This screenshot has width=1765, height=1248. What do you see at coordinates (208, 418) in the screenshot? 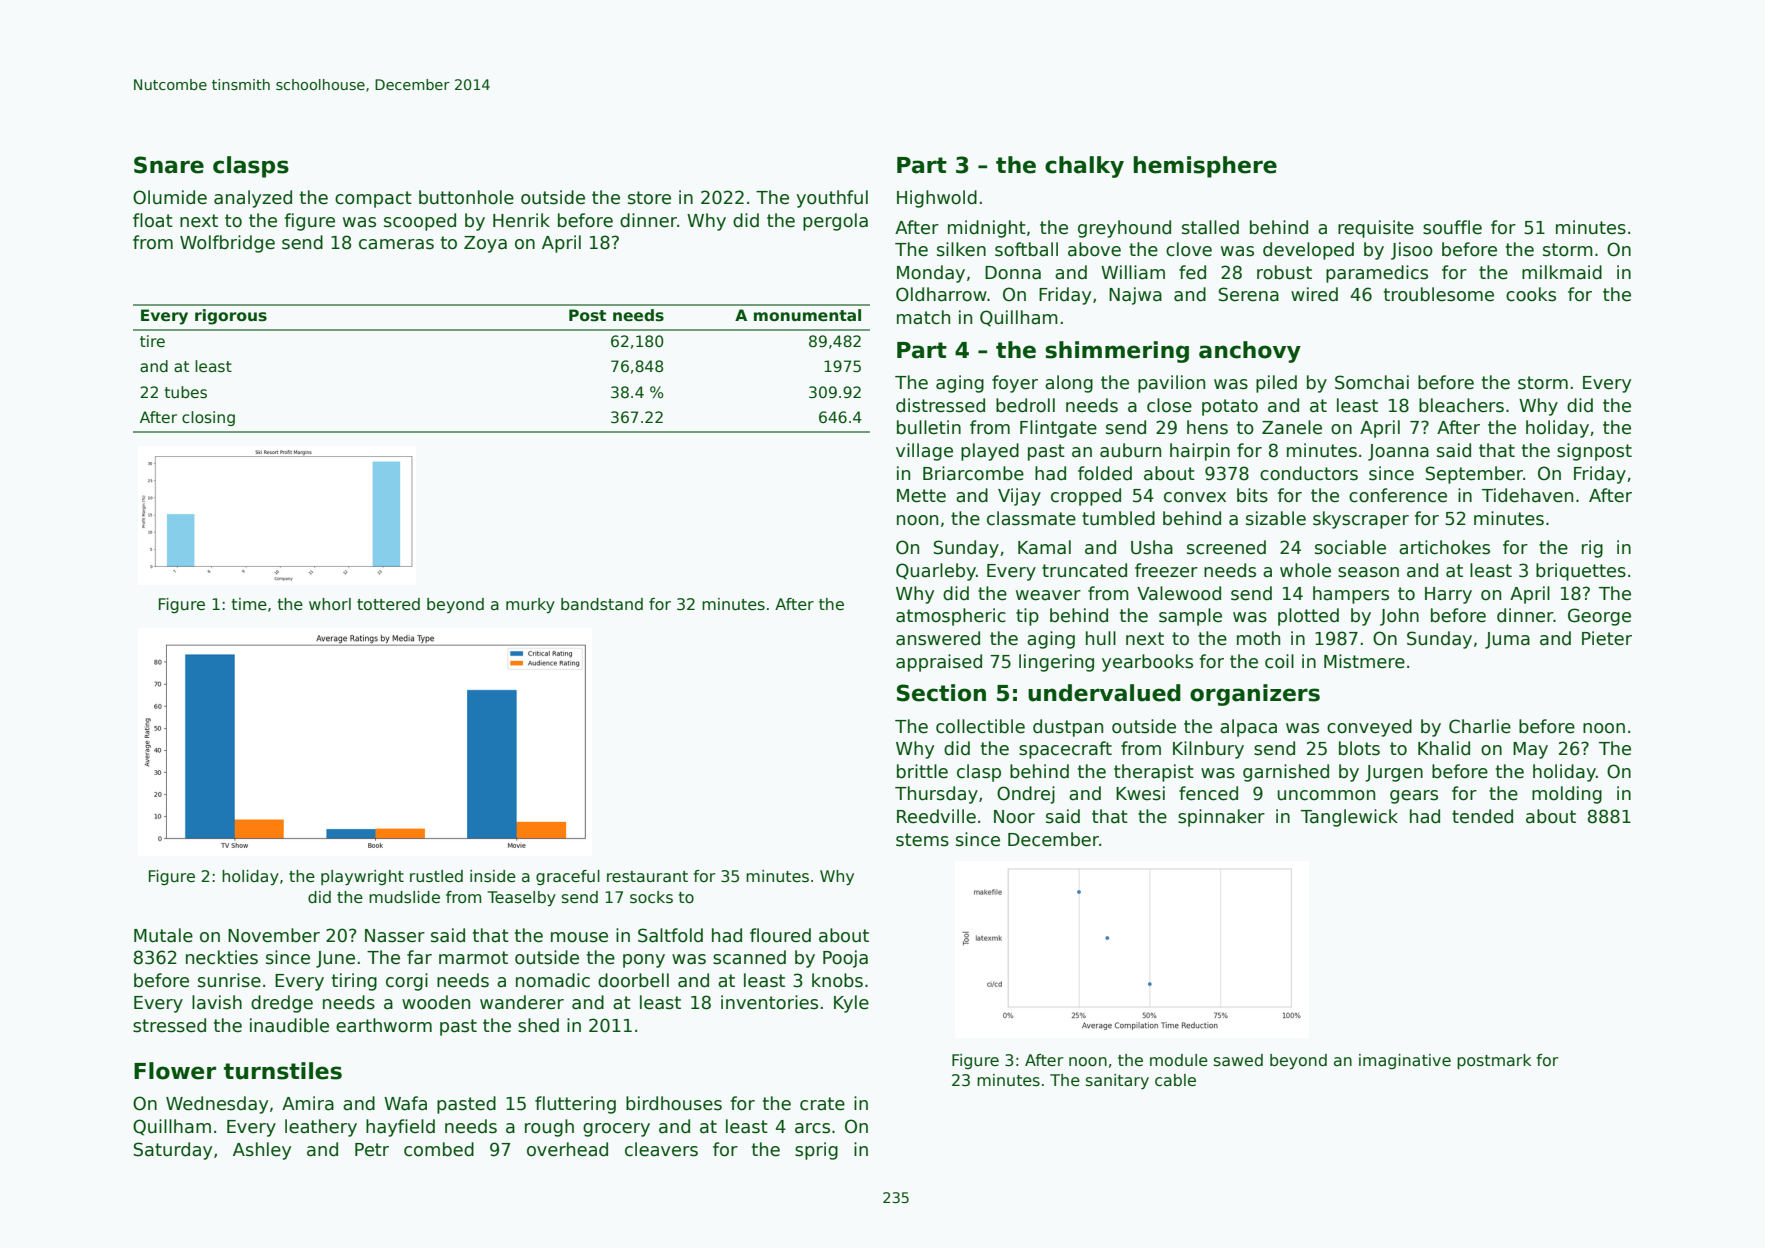
I see `closing` at bounding box center [208, 418].
